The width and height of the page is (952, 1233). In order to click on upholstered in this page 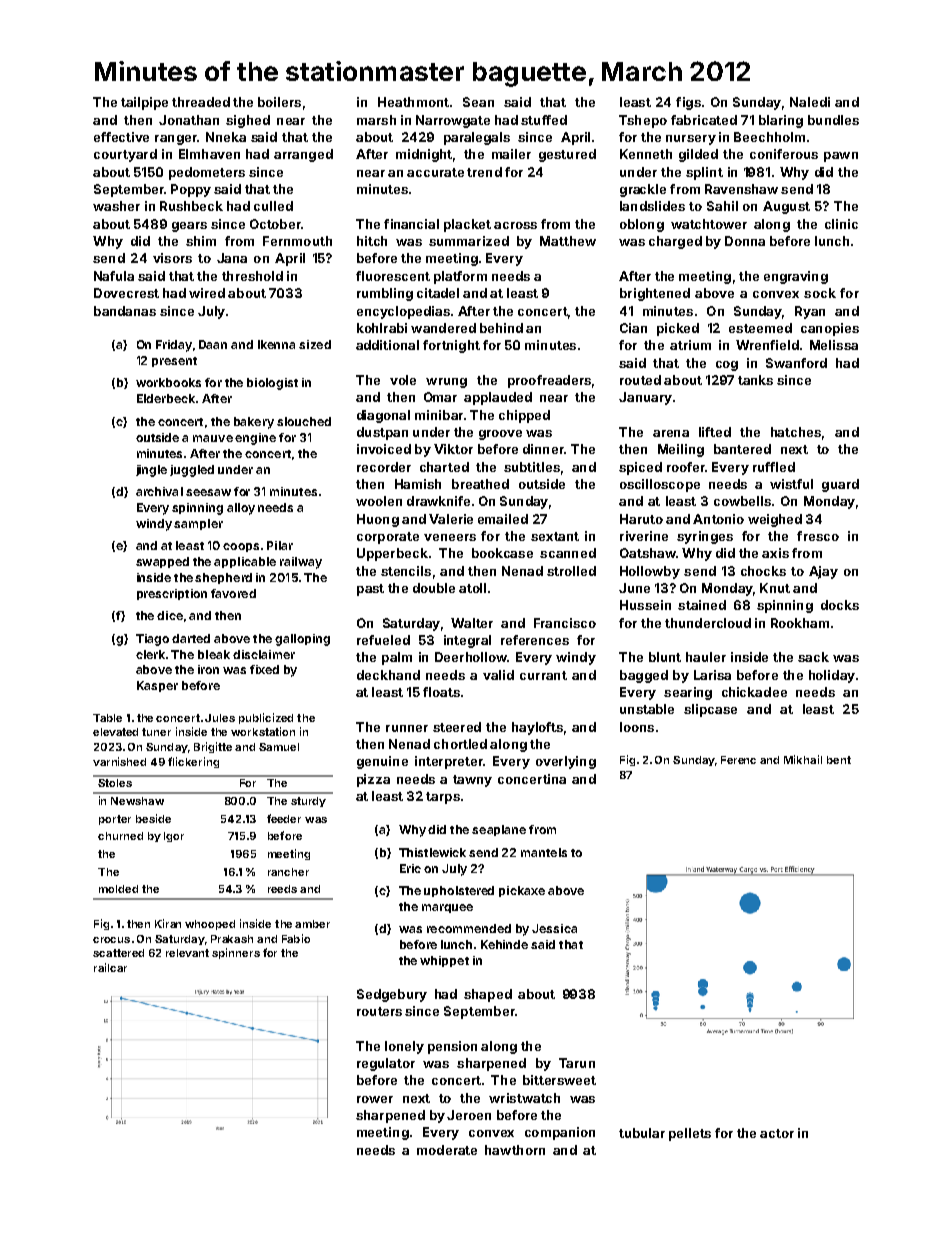, I will do `click(459, 891)`.
